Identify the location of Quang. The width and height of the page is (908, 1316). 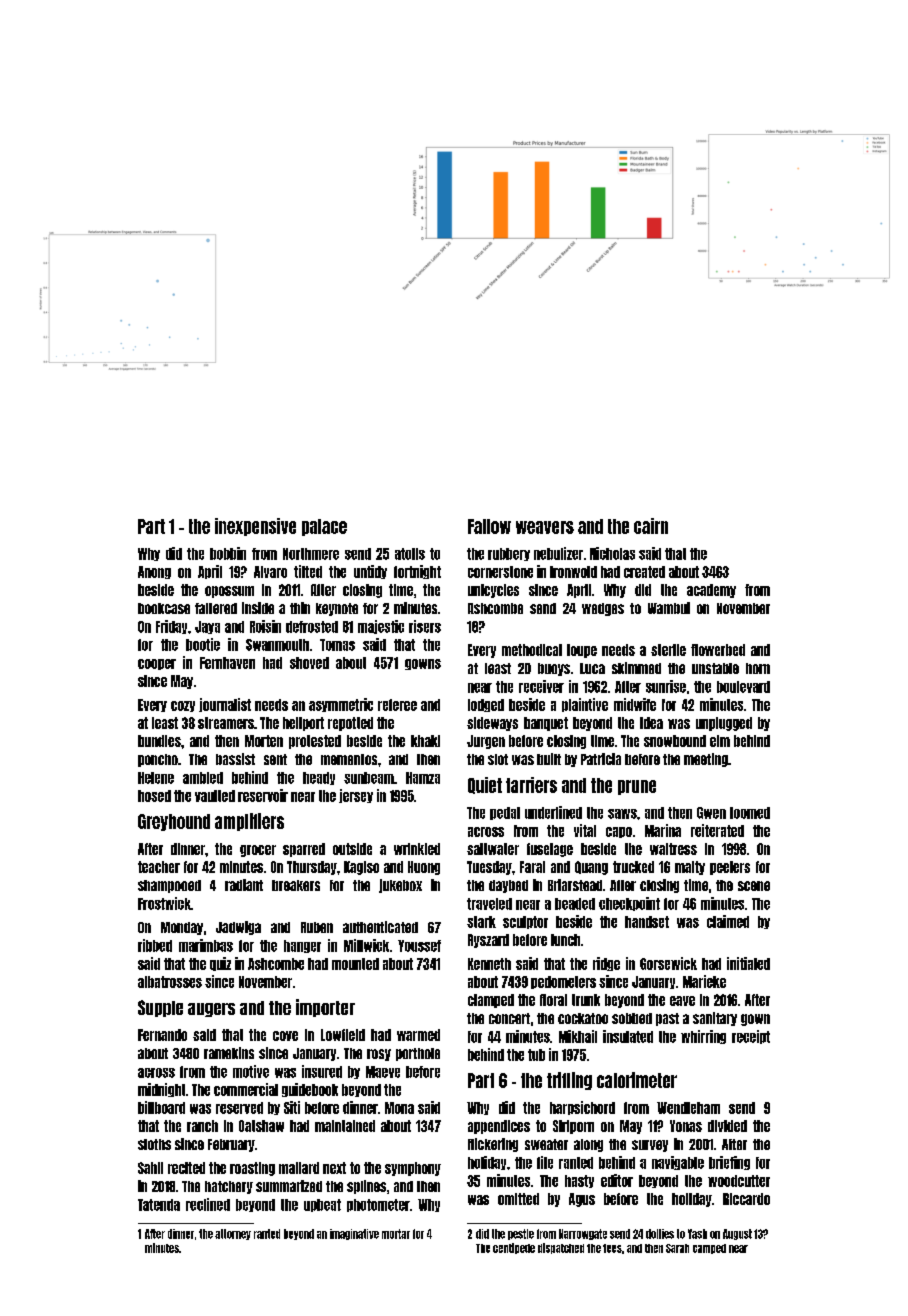
(591, 868).
